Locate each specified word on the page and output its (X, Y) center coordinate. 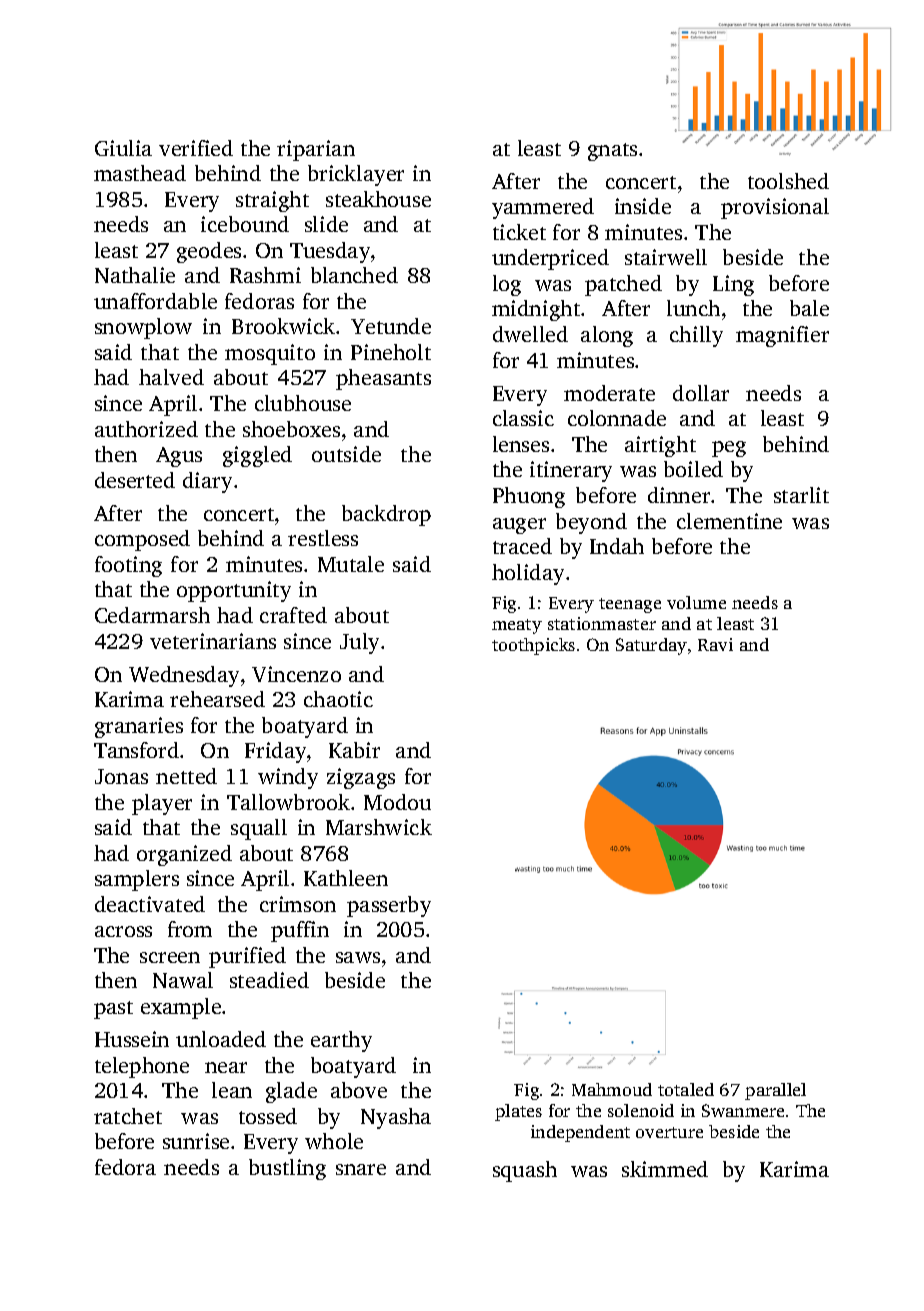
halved (171, 377)
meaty (517, 626)
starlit (801, 495)
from (190, 929)
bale (809, 308)
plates (518, 1112)
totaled (686, 1089)
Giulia (123, 148)
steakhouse (378, 199)
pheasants (383, 379)
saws (358, 957)
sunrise (196, 1141)
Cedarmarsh (152, 615)
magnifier (782, 336)
